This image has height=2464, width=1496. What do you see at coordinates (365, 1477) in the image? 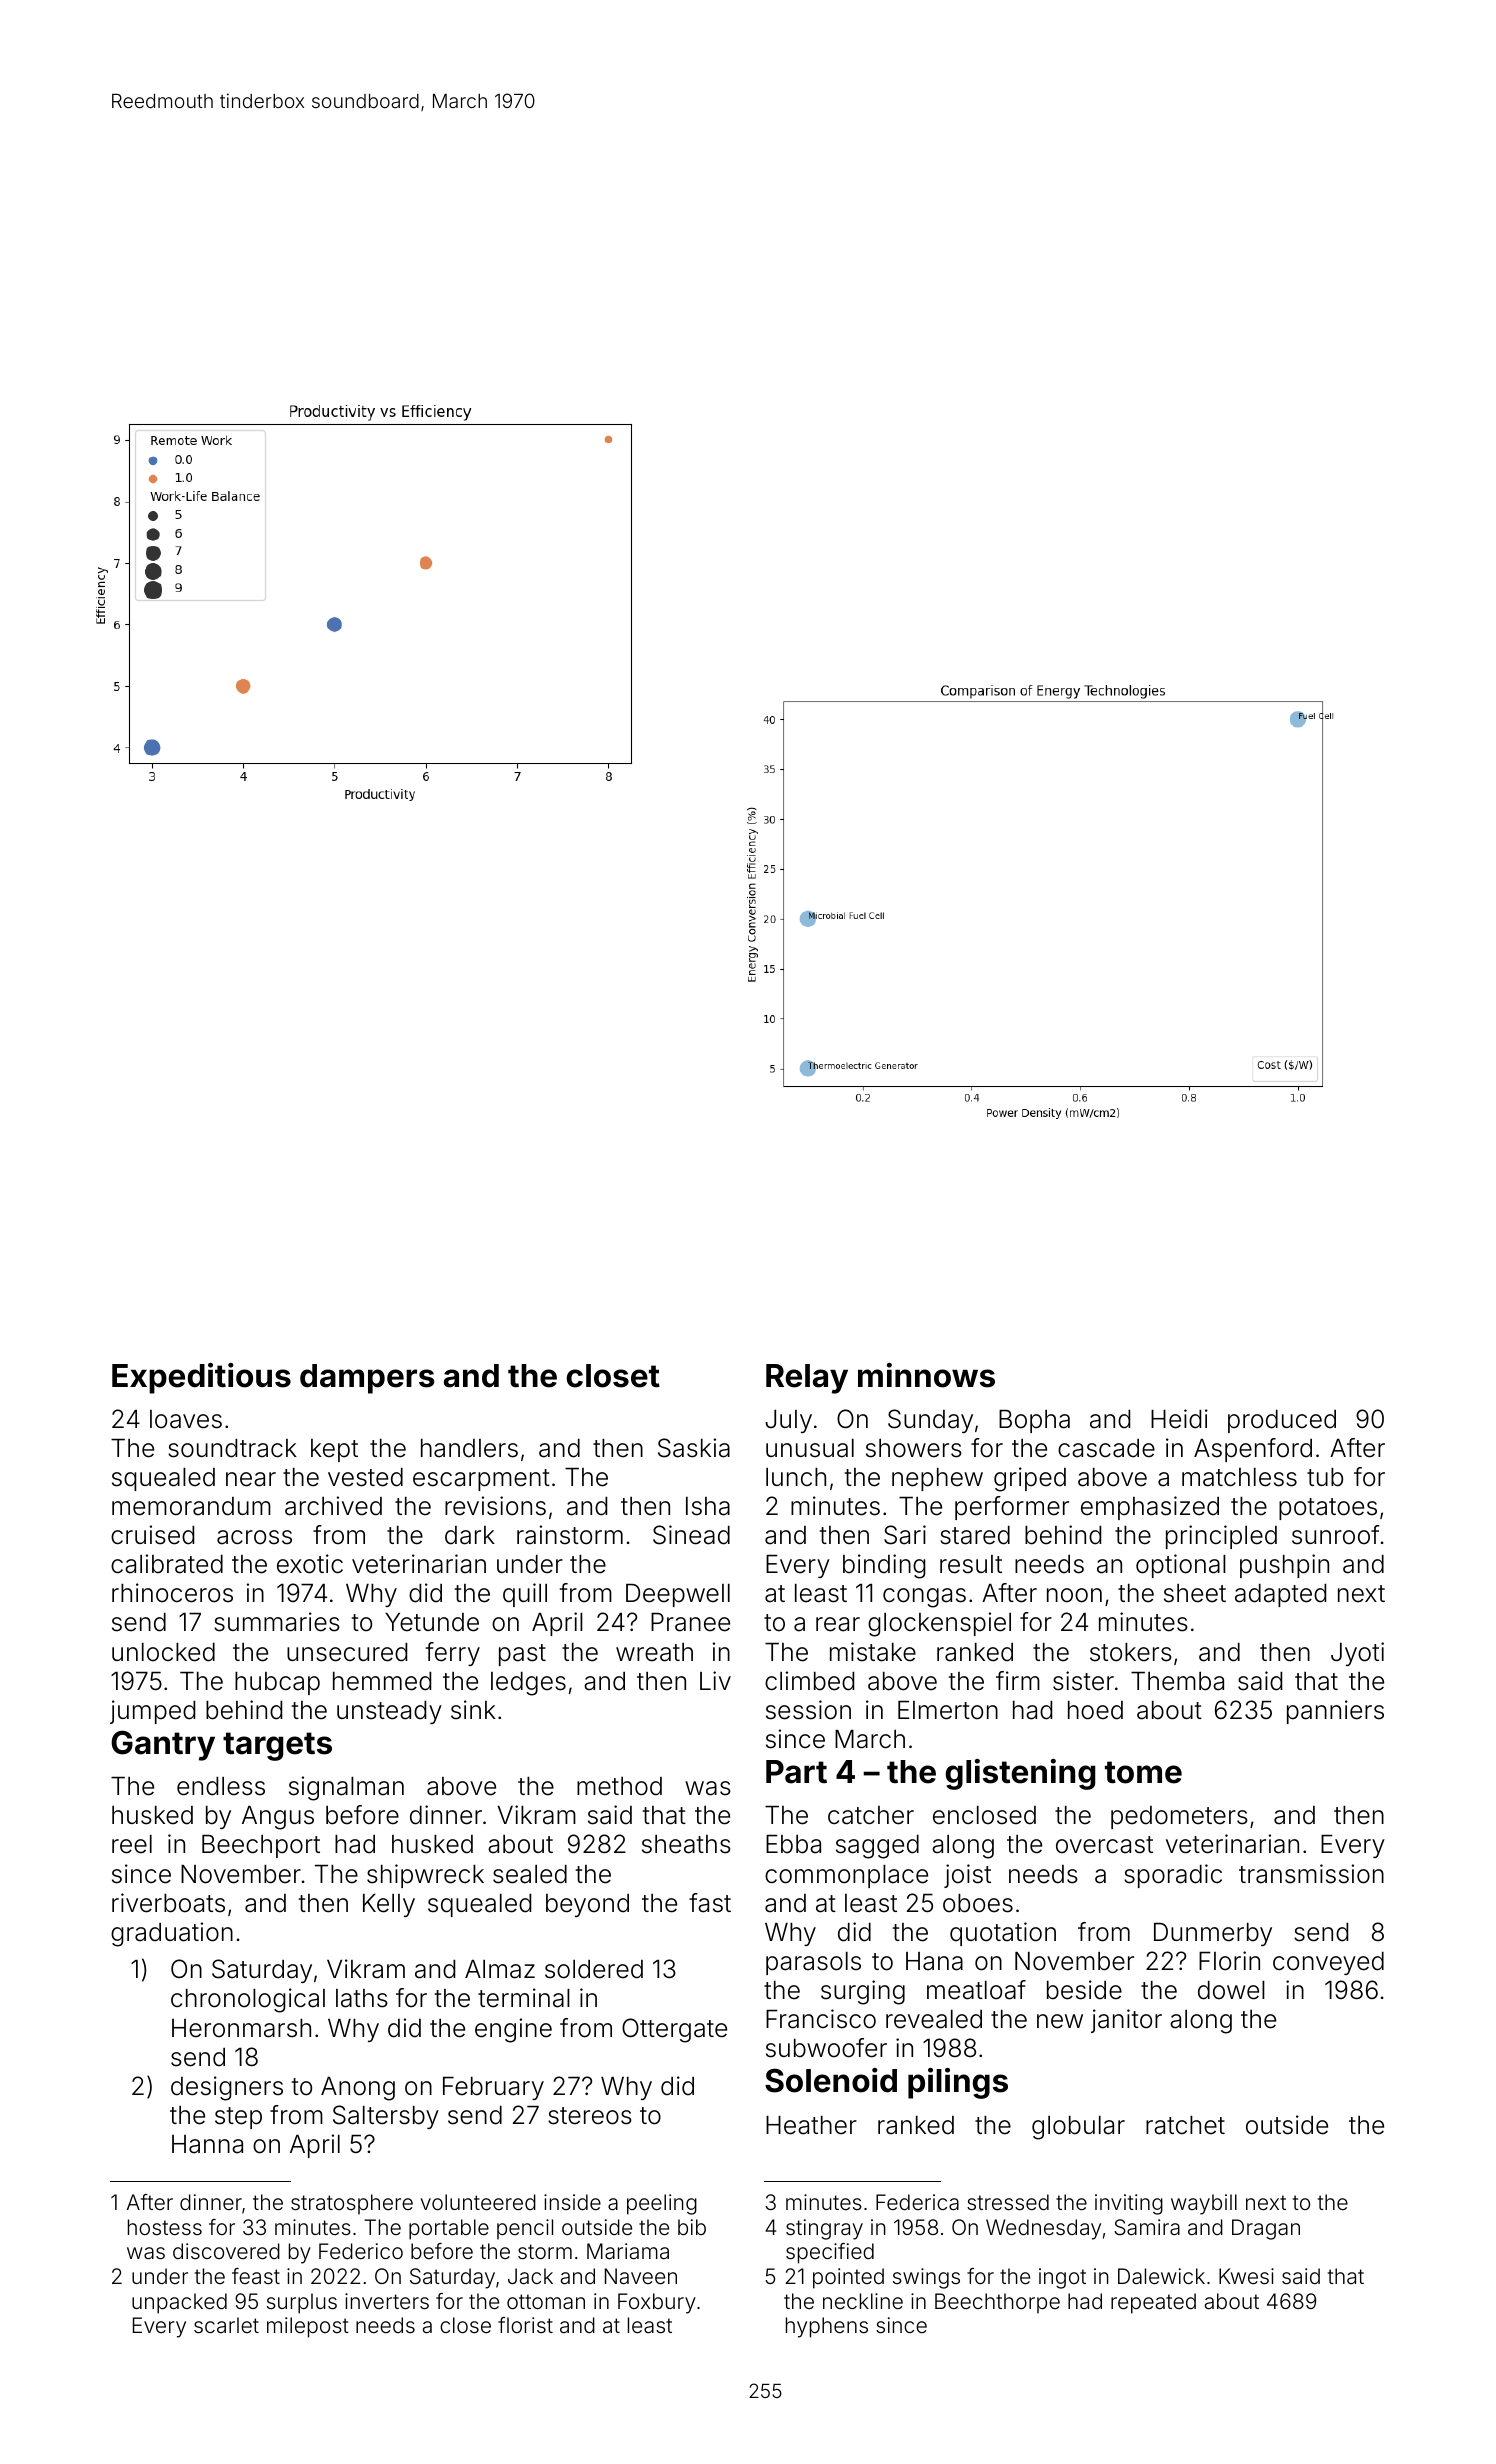
I see `vested` at bounding box center [365, 1477].
